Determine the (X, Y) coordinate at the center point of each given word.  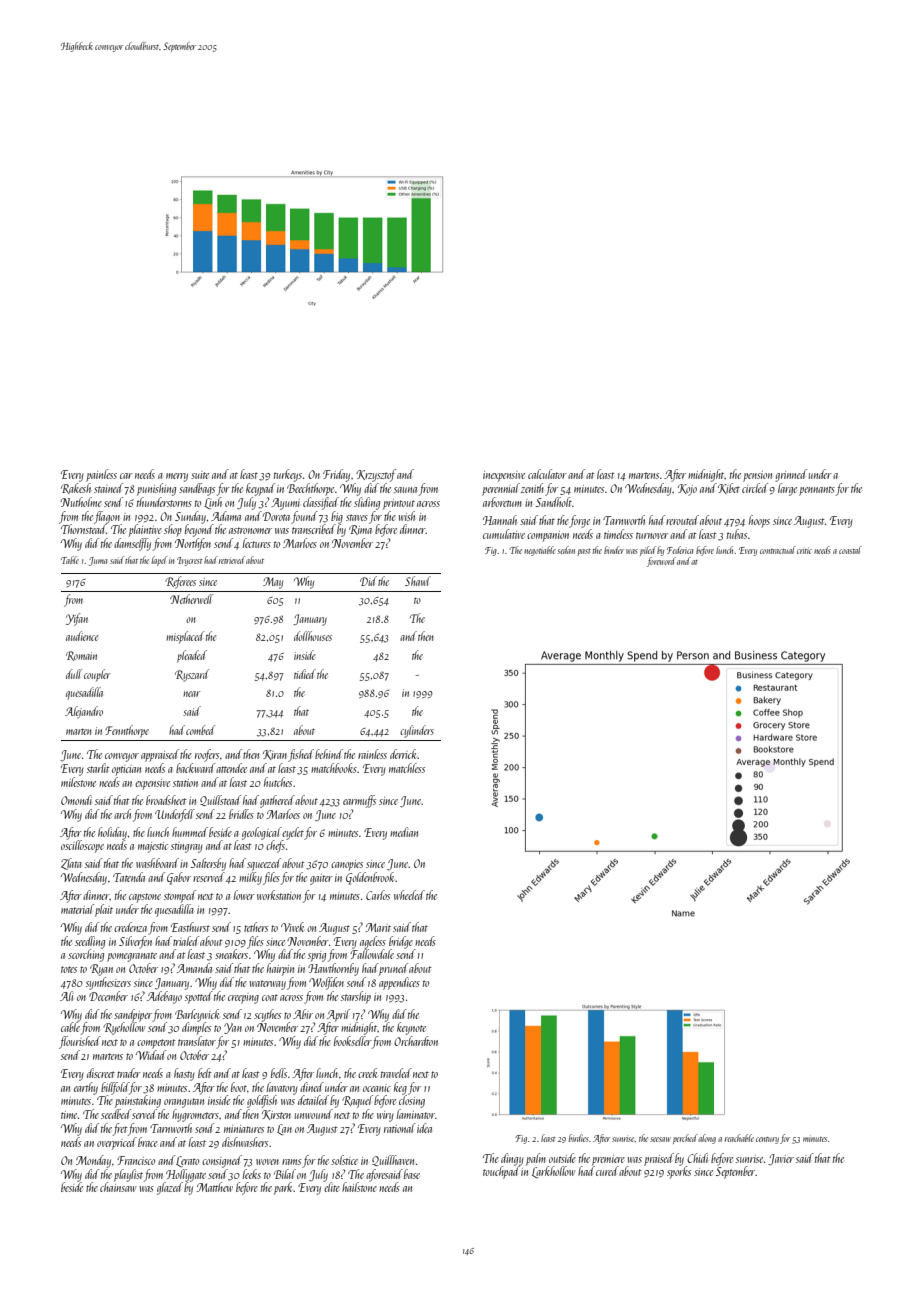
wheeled (409, 895)
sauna (405, 490)
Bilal (285, 1174)
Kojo (687, 490)
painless (101, 475)
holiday (112, 833)
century (767, 1140)
